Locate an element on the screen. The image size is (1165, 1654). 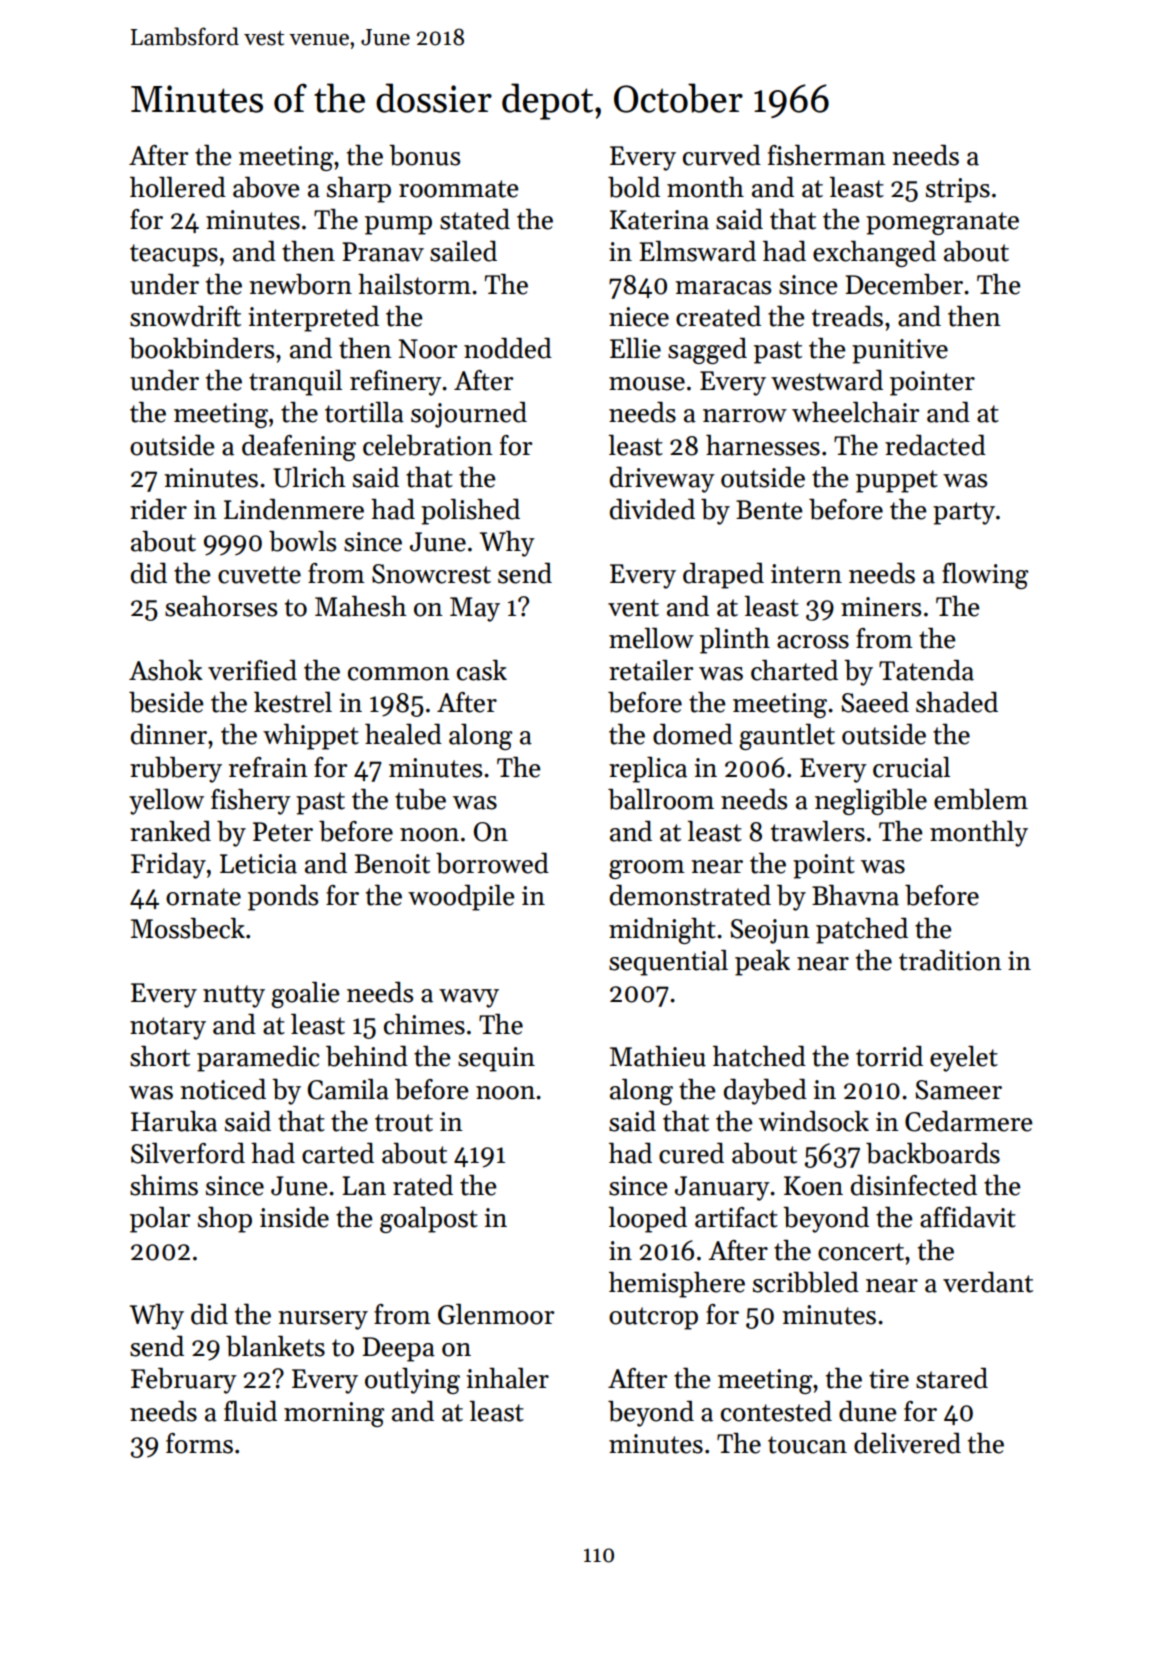
May is located at coordinates (475, 609).
